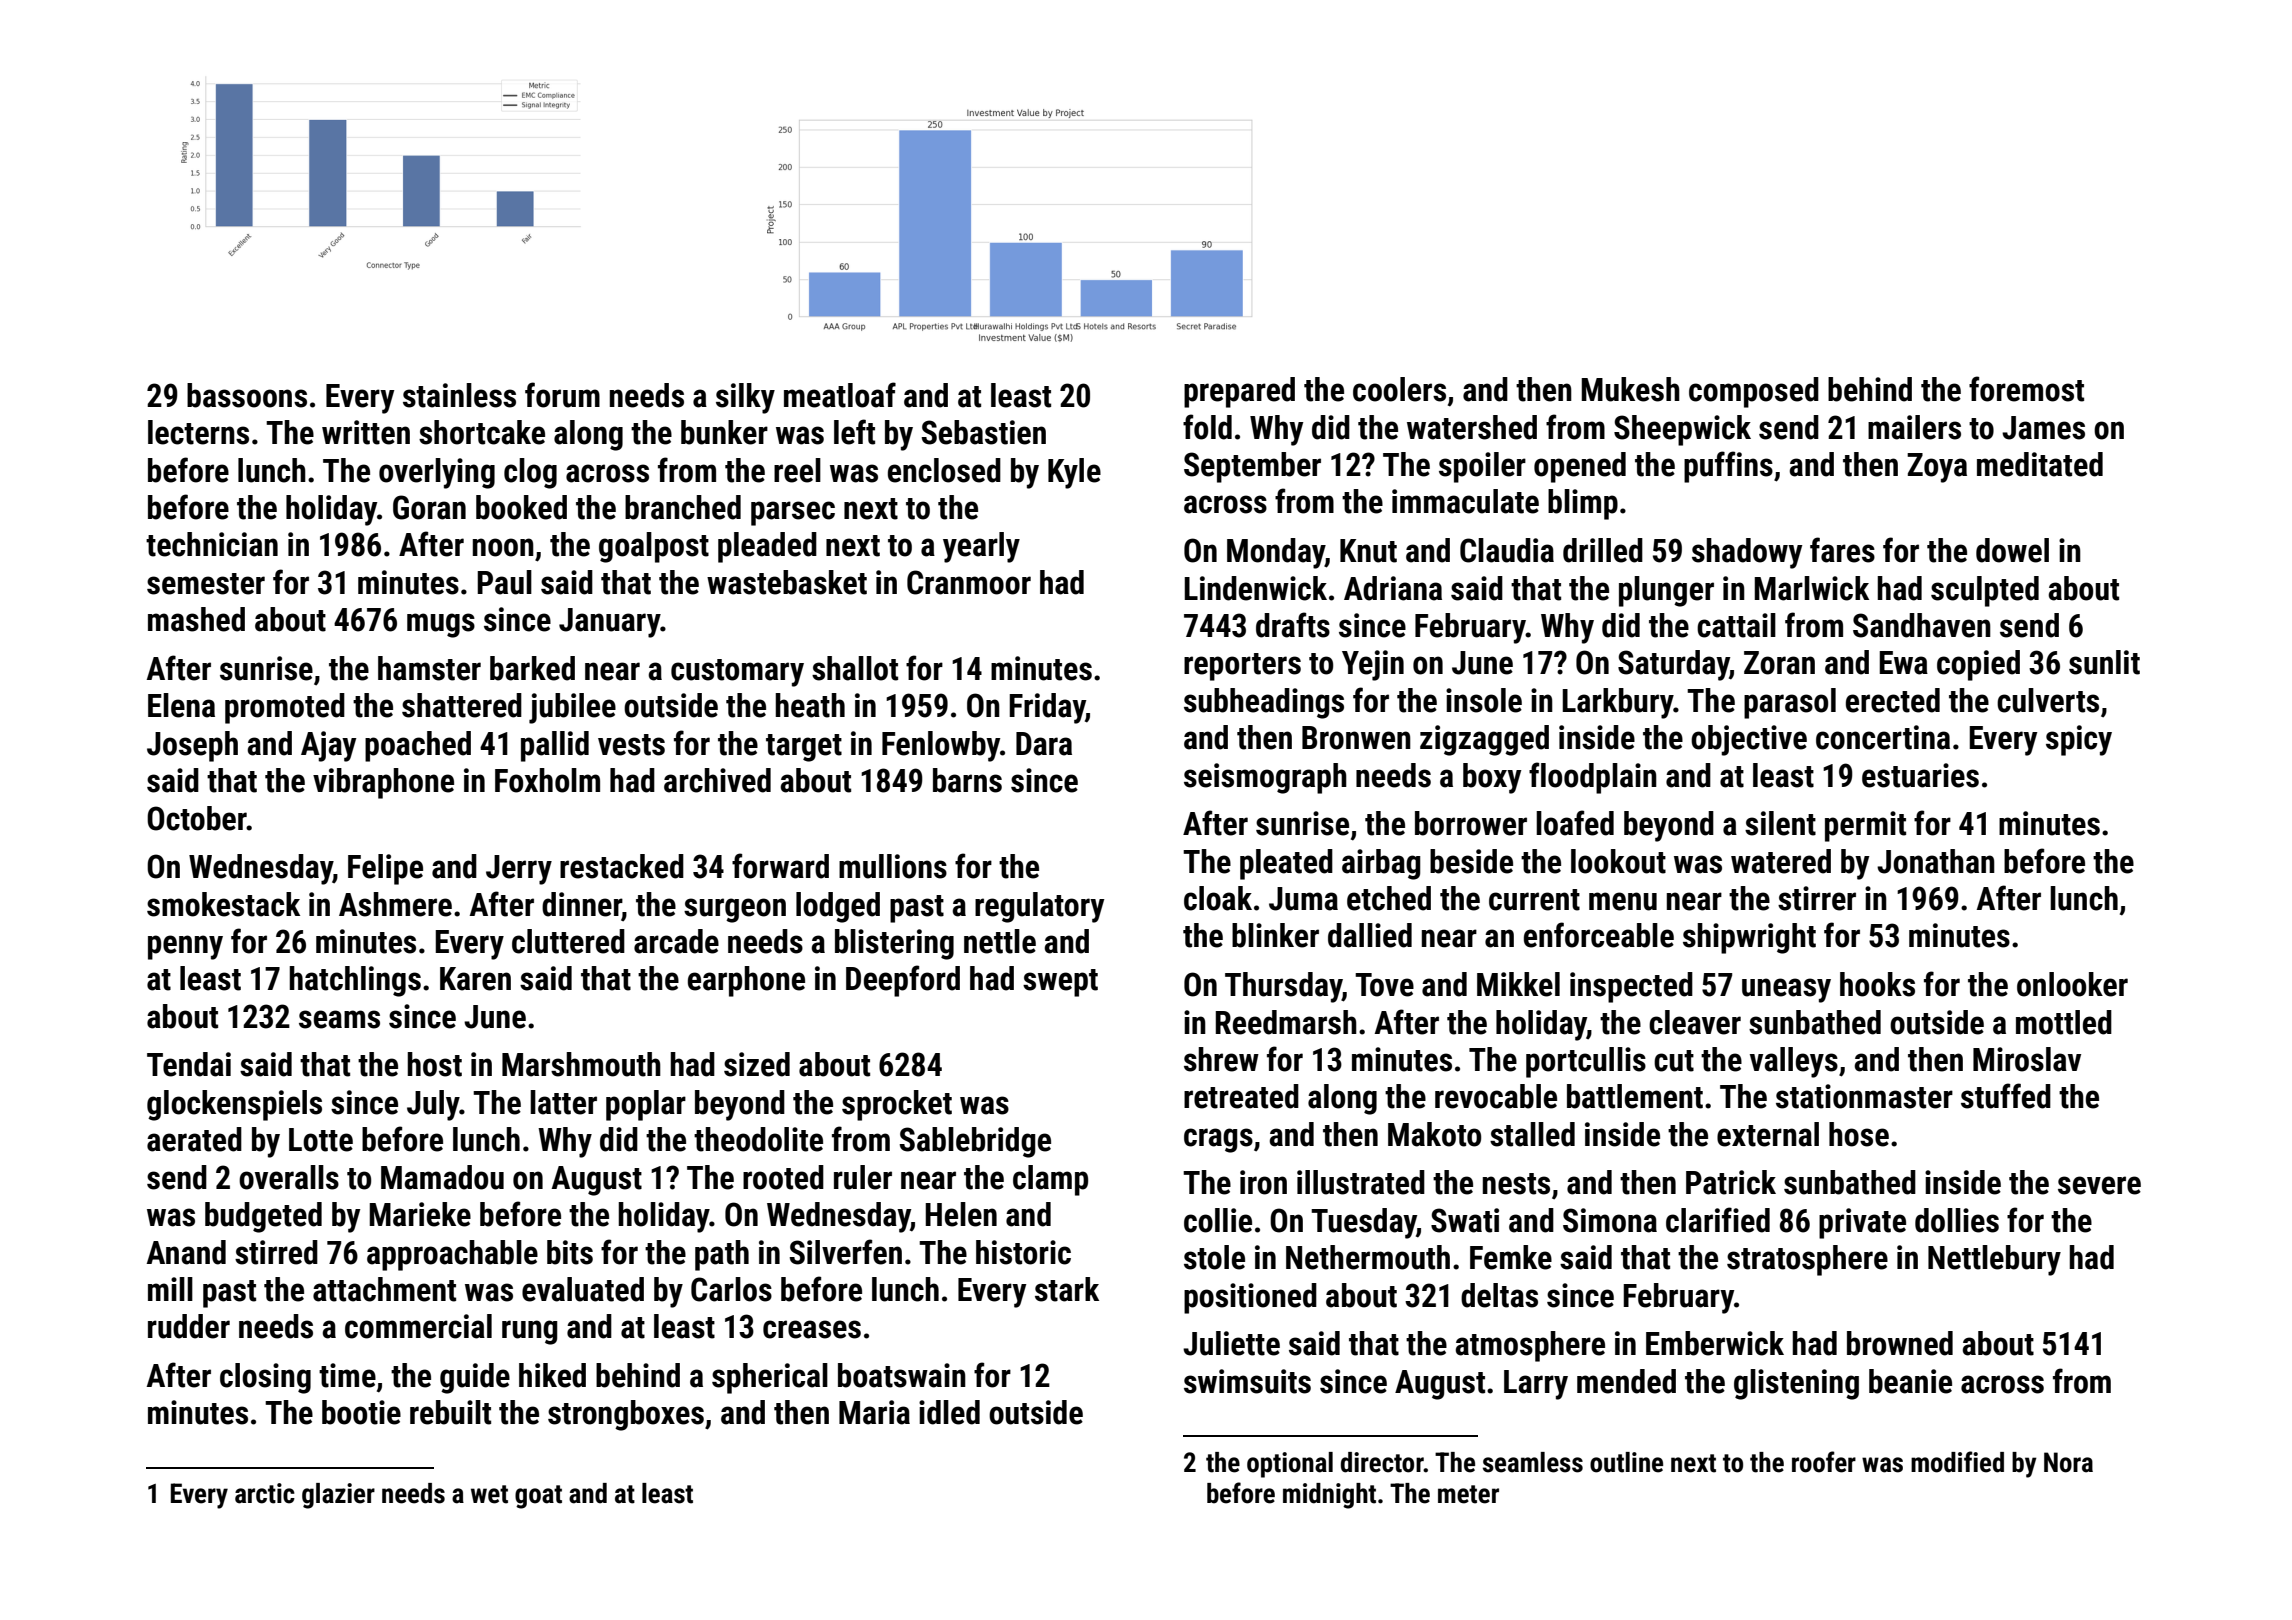 This image has width=2292, height=1620. What do you see at coordinates (1286, 864) in the image?
I see `pleated` at bounding box center [1286, 864].
